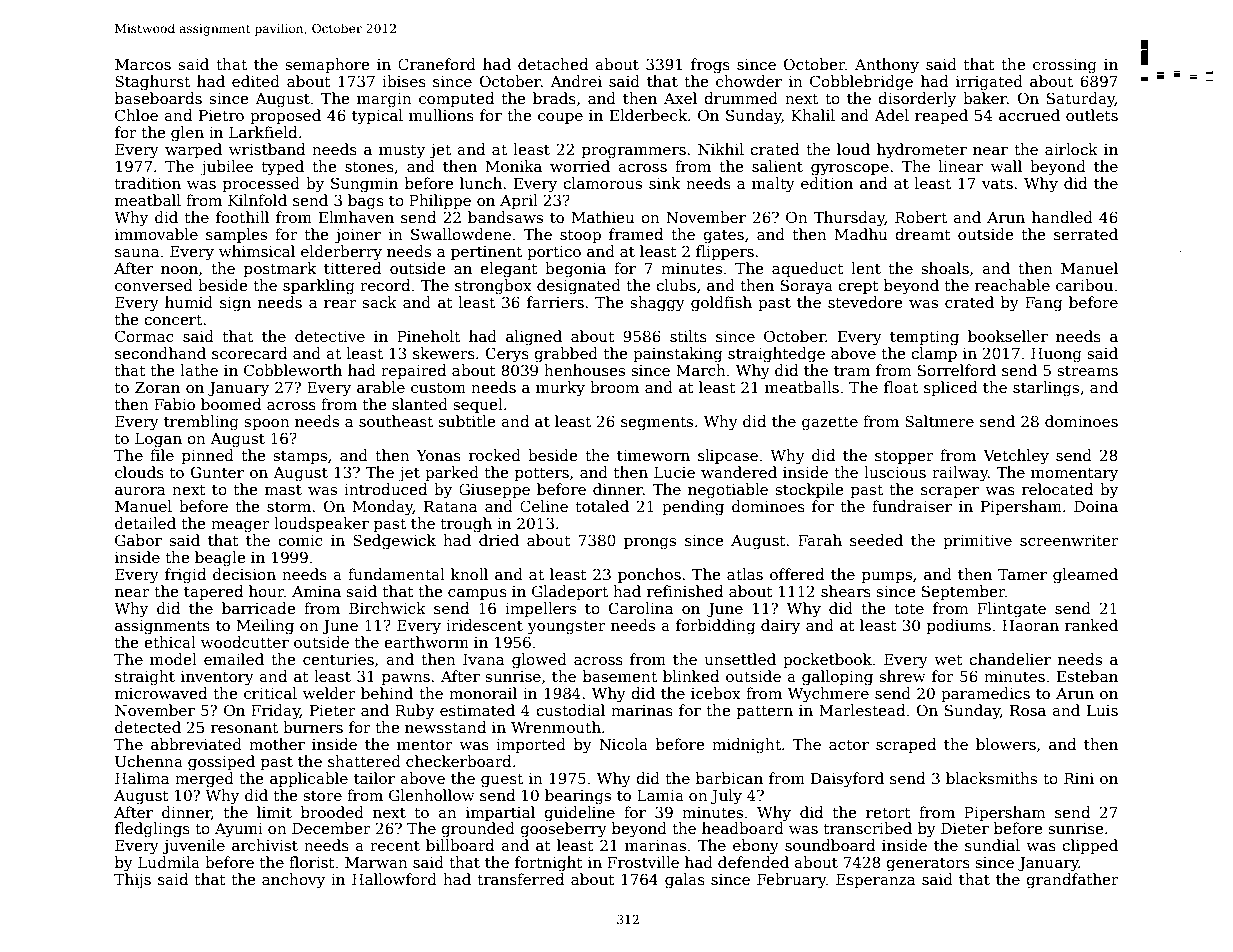 The height and width of the screenshot is (952, 1233). What do you see at coordinates (677, 355) in the screenshot?
I see `painstaking` at bounding box center [677, 355].
